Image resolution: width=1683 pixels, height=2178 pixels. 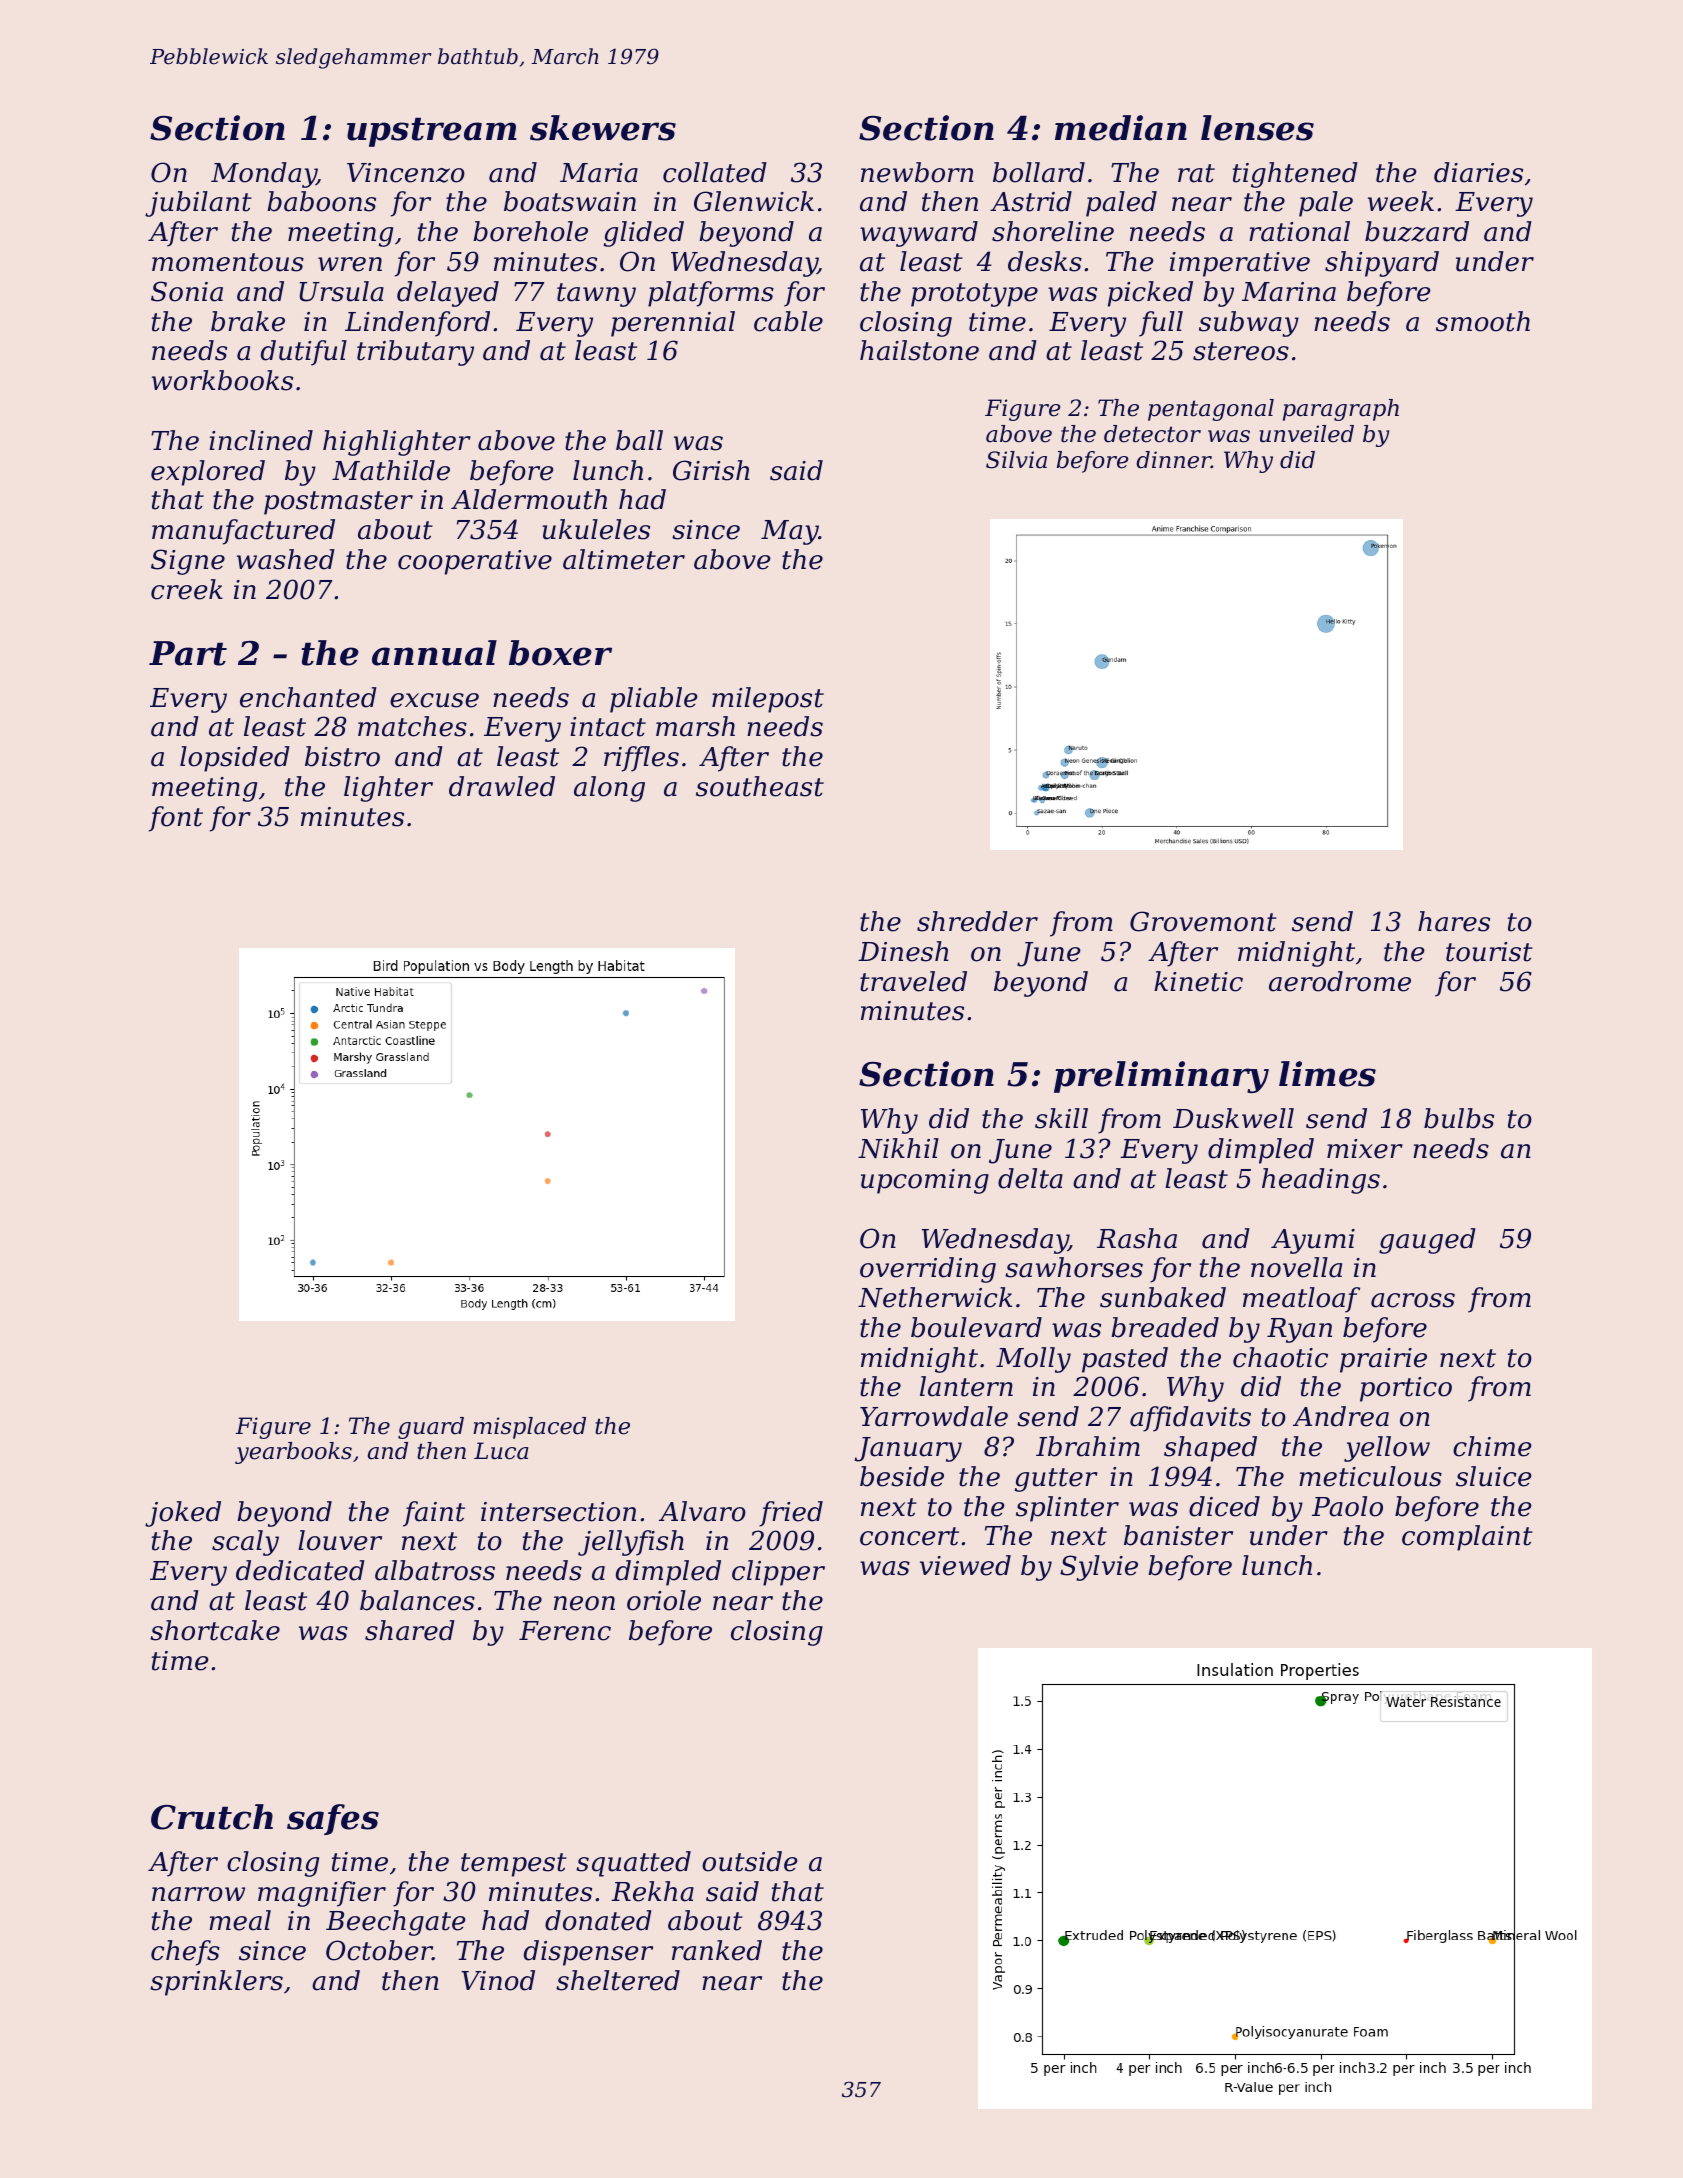 What do you see at coordinates (644, 234) in the screenshot?
I see `glided` at bounding box center [644, 234].
